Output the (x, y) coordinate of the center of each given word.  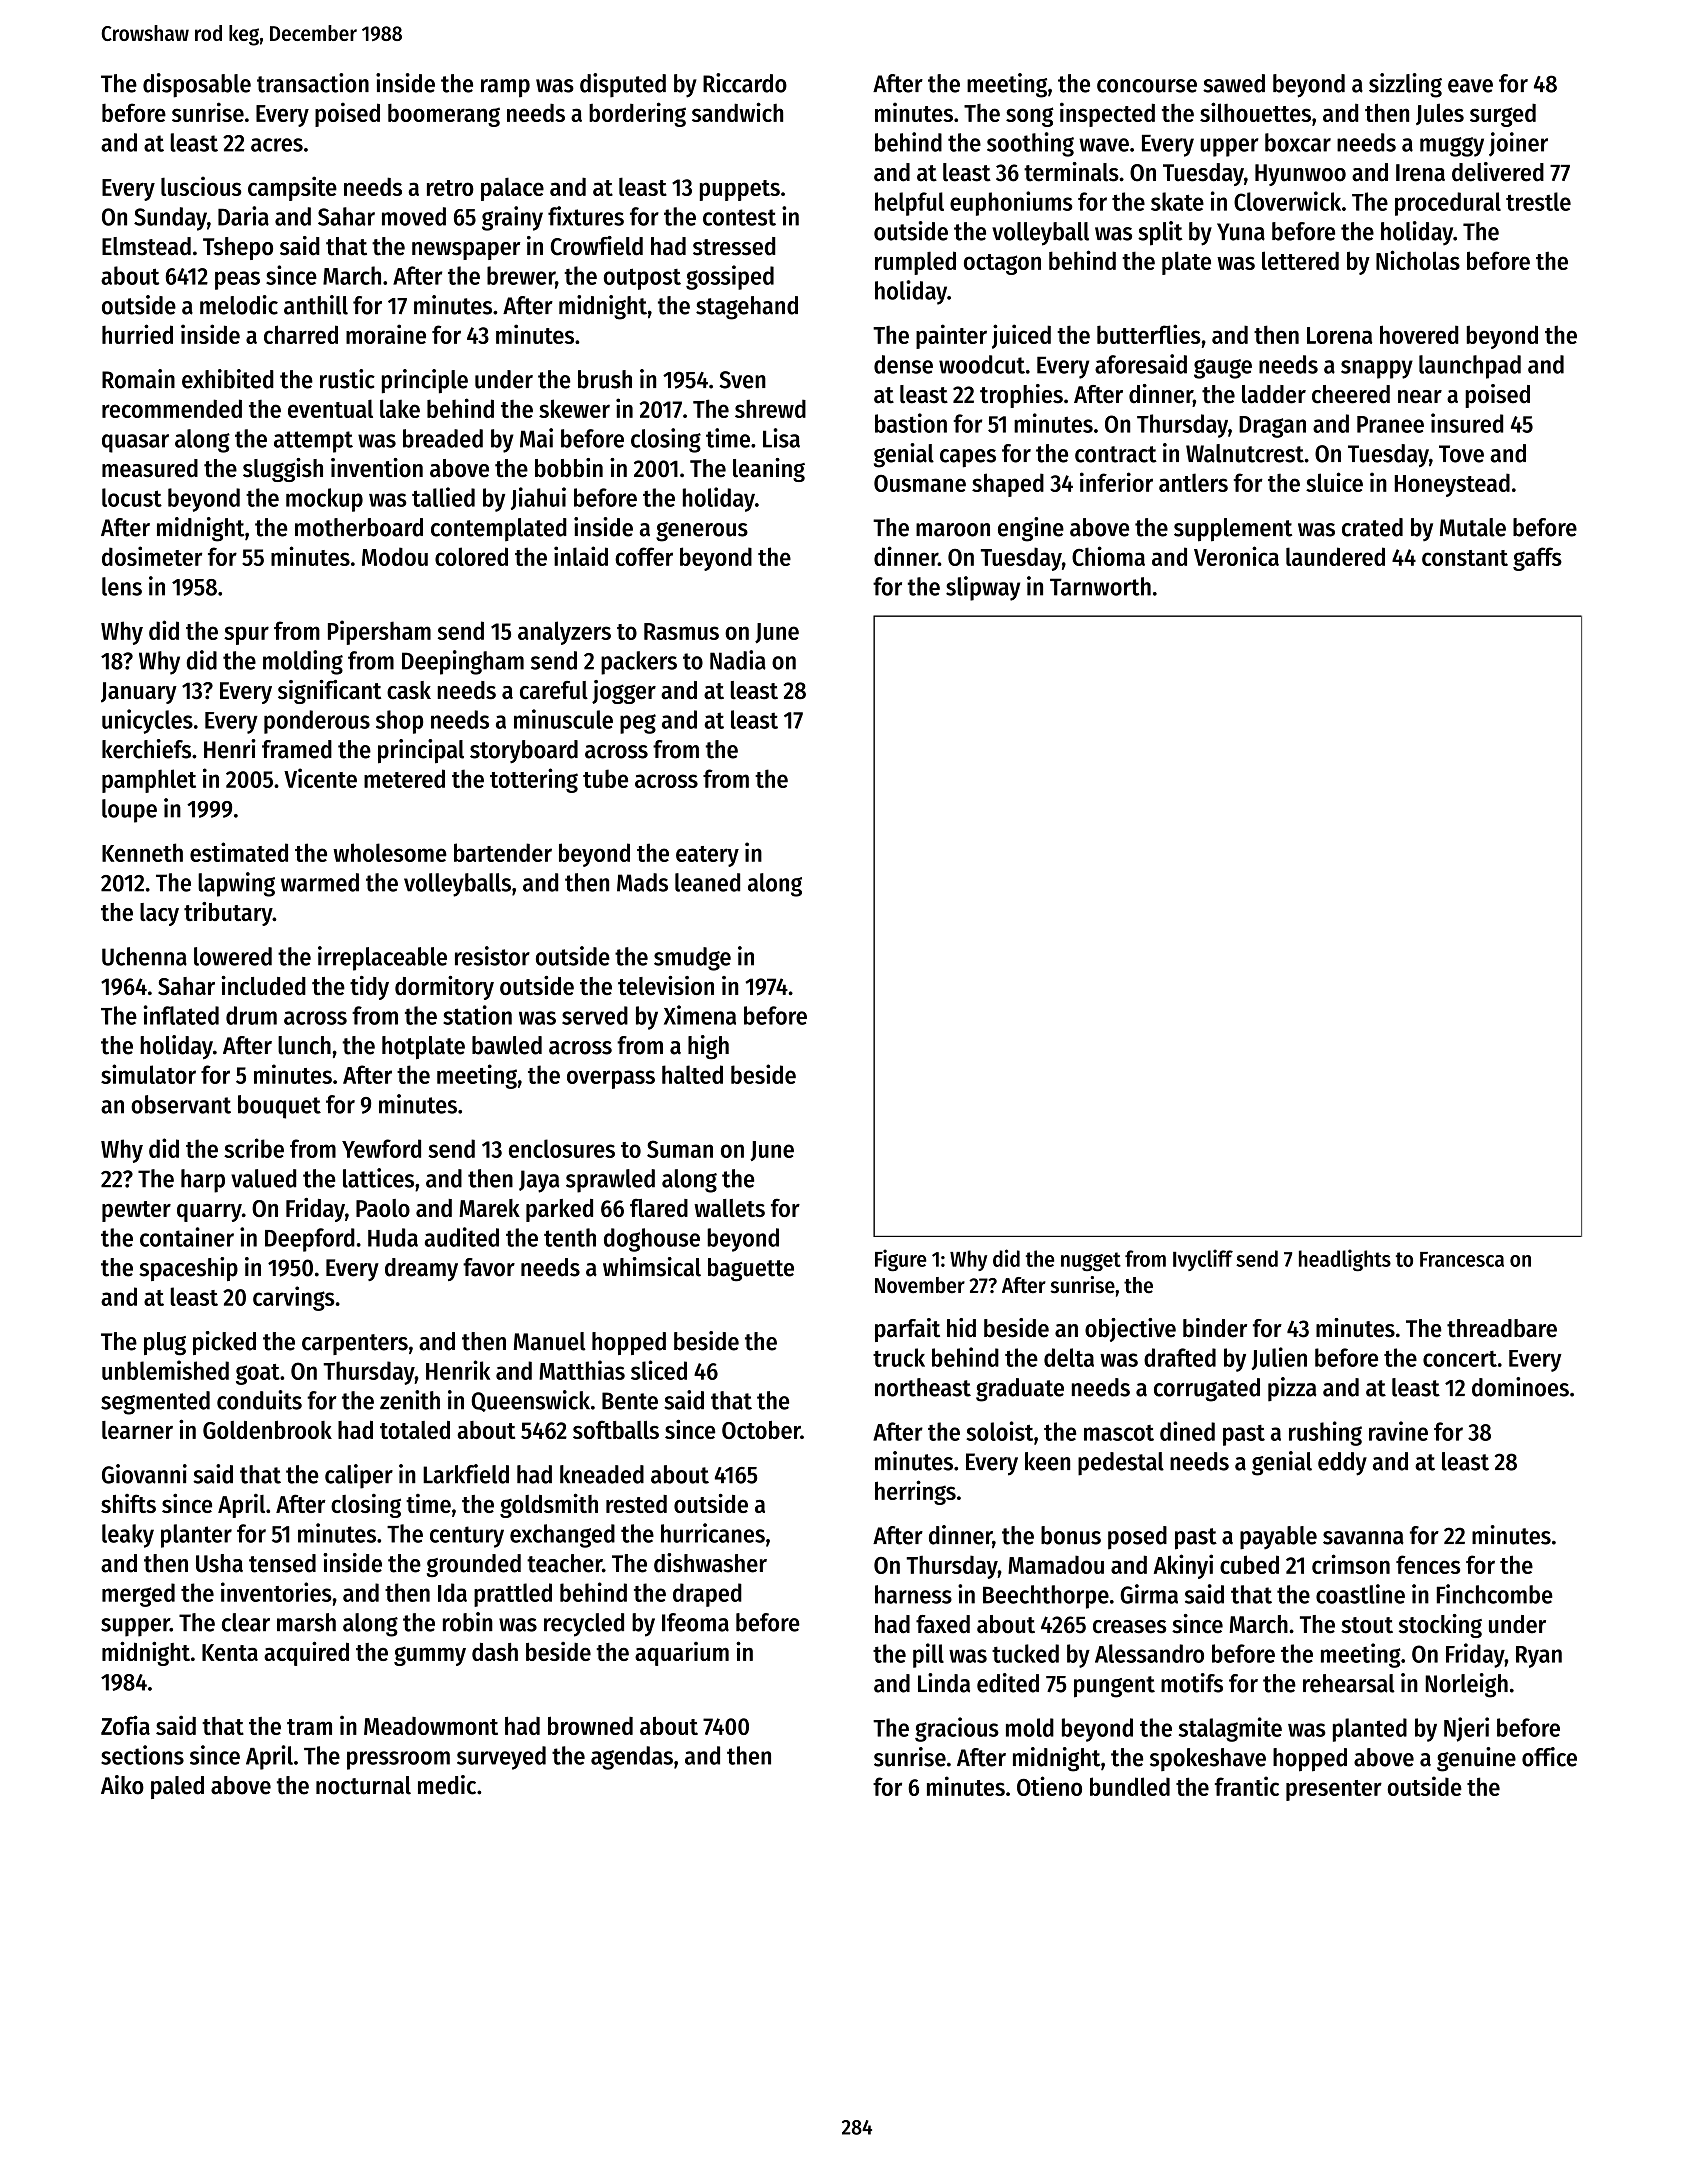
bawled (507, 1045)
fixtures (586, 216)
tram (309, 1727)
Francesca (1462, 1259)
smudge (692, 959)
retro (450, 188)
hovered (1419, 334)
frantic (1247, 1786)
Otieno (1049, 1786)
